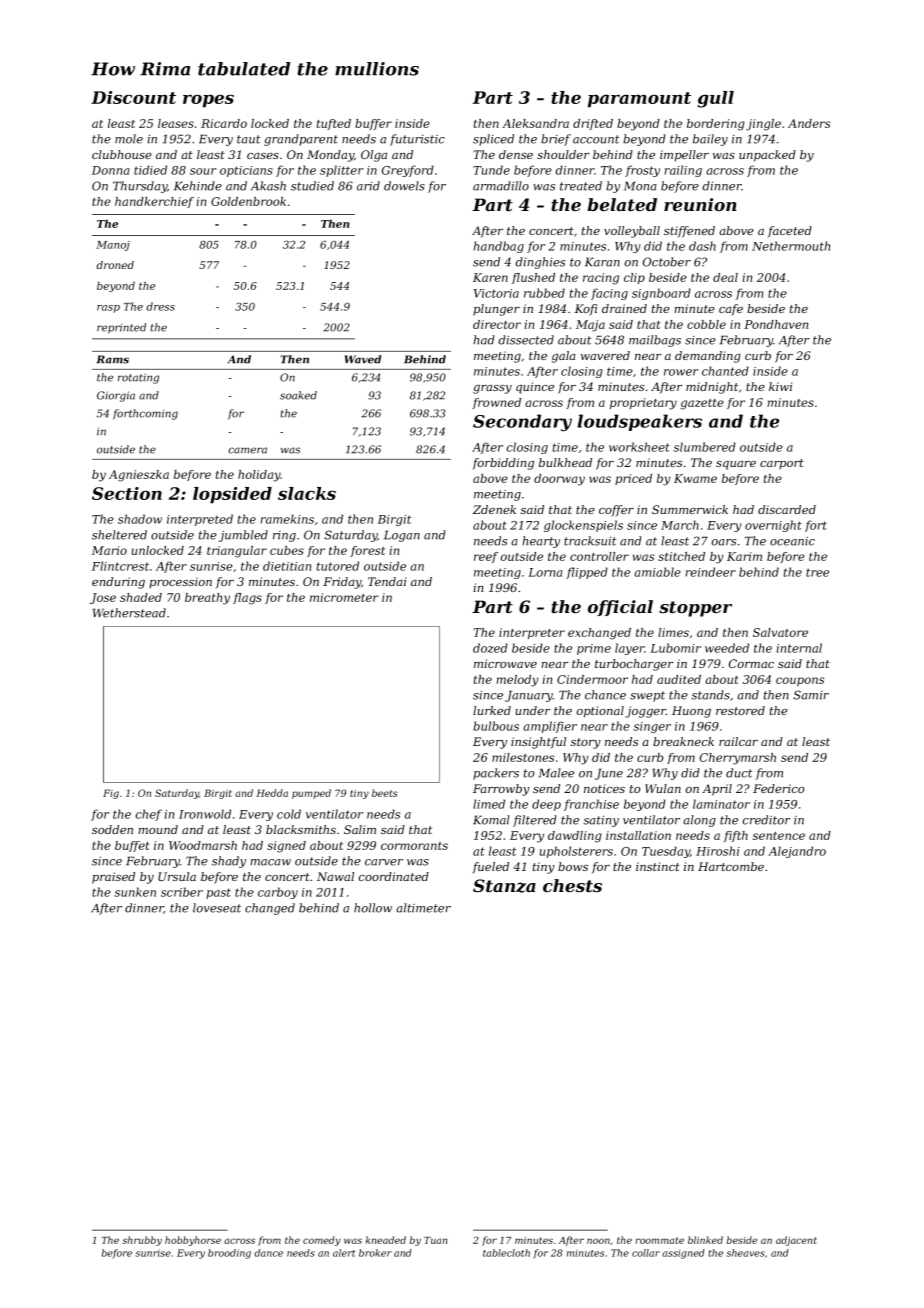  Describe the element at coordinates (642, 171) in the page. I see `frosty` at that location.
